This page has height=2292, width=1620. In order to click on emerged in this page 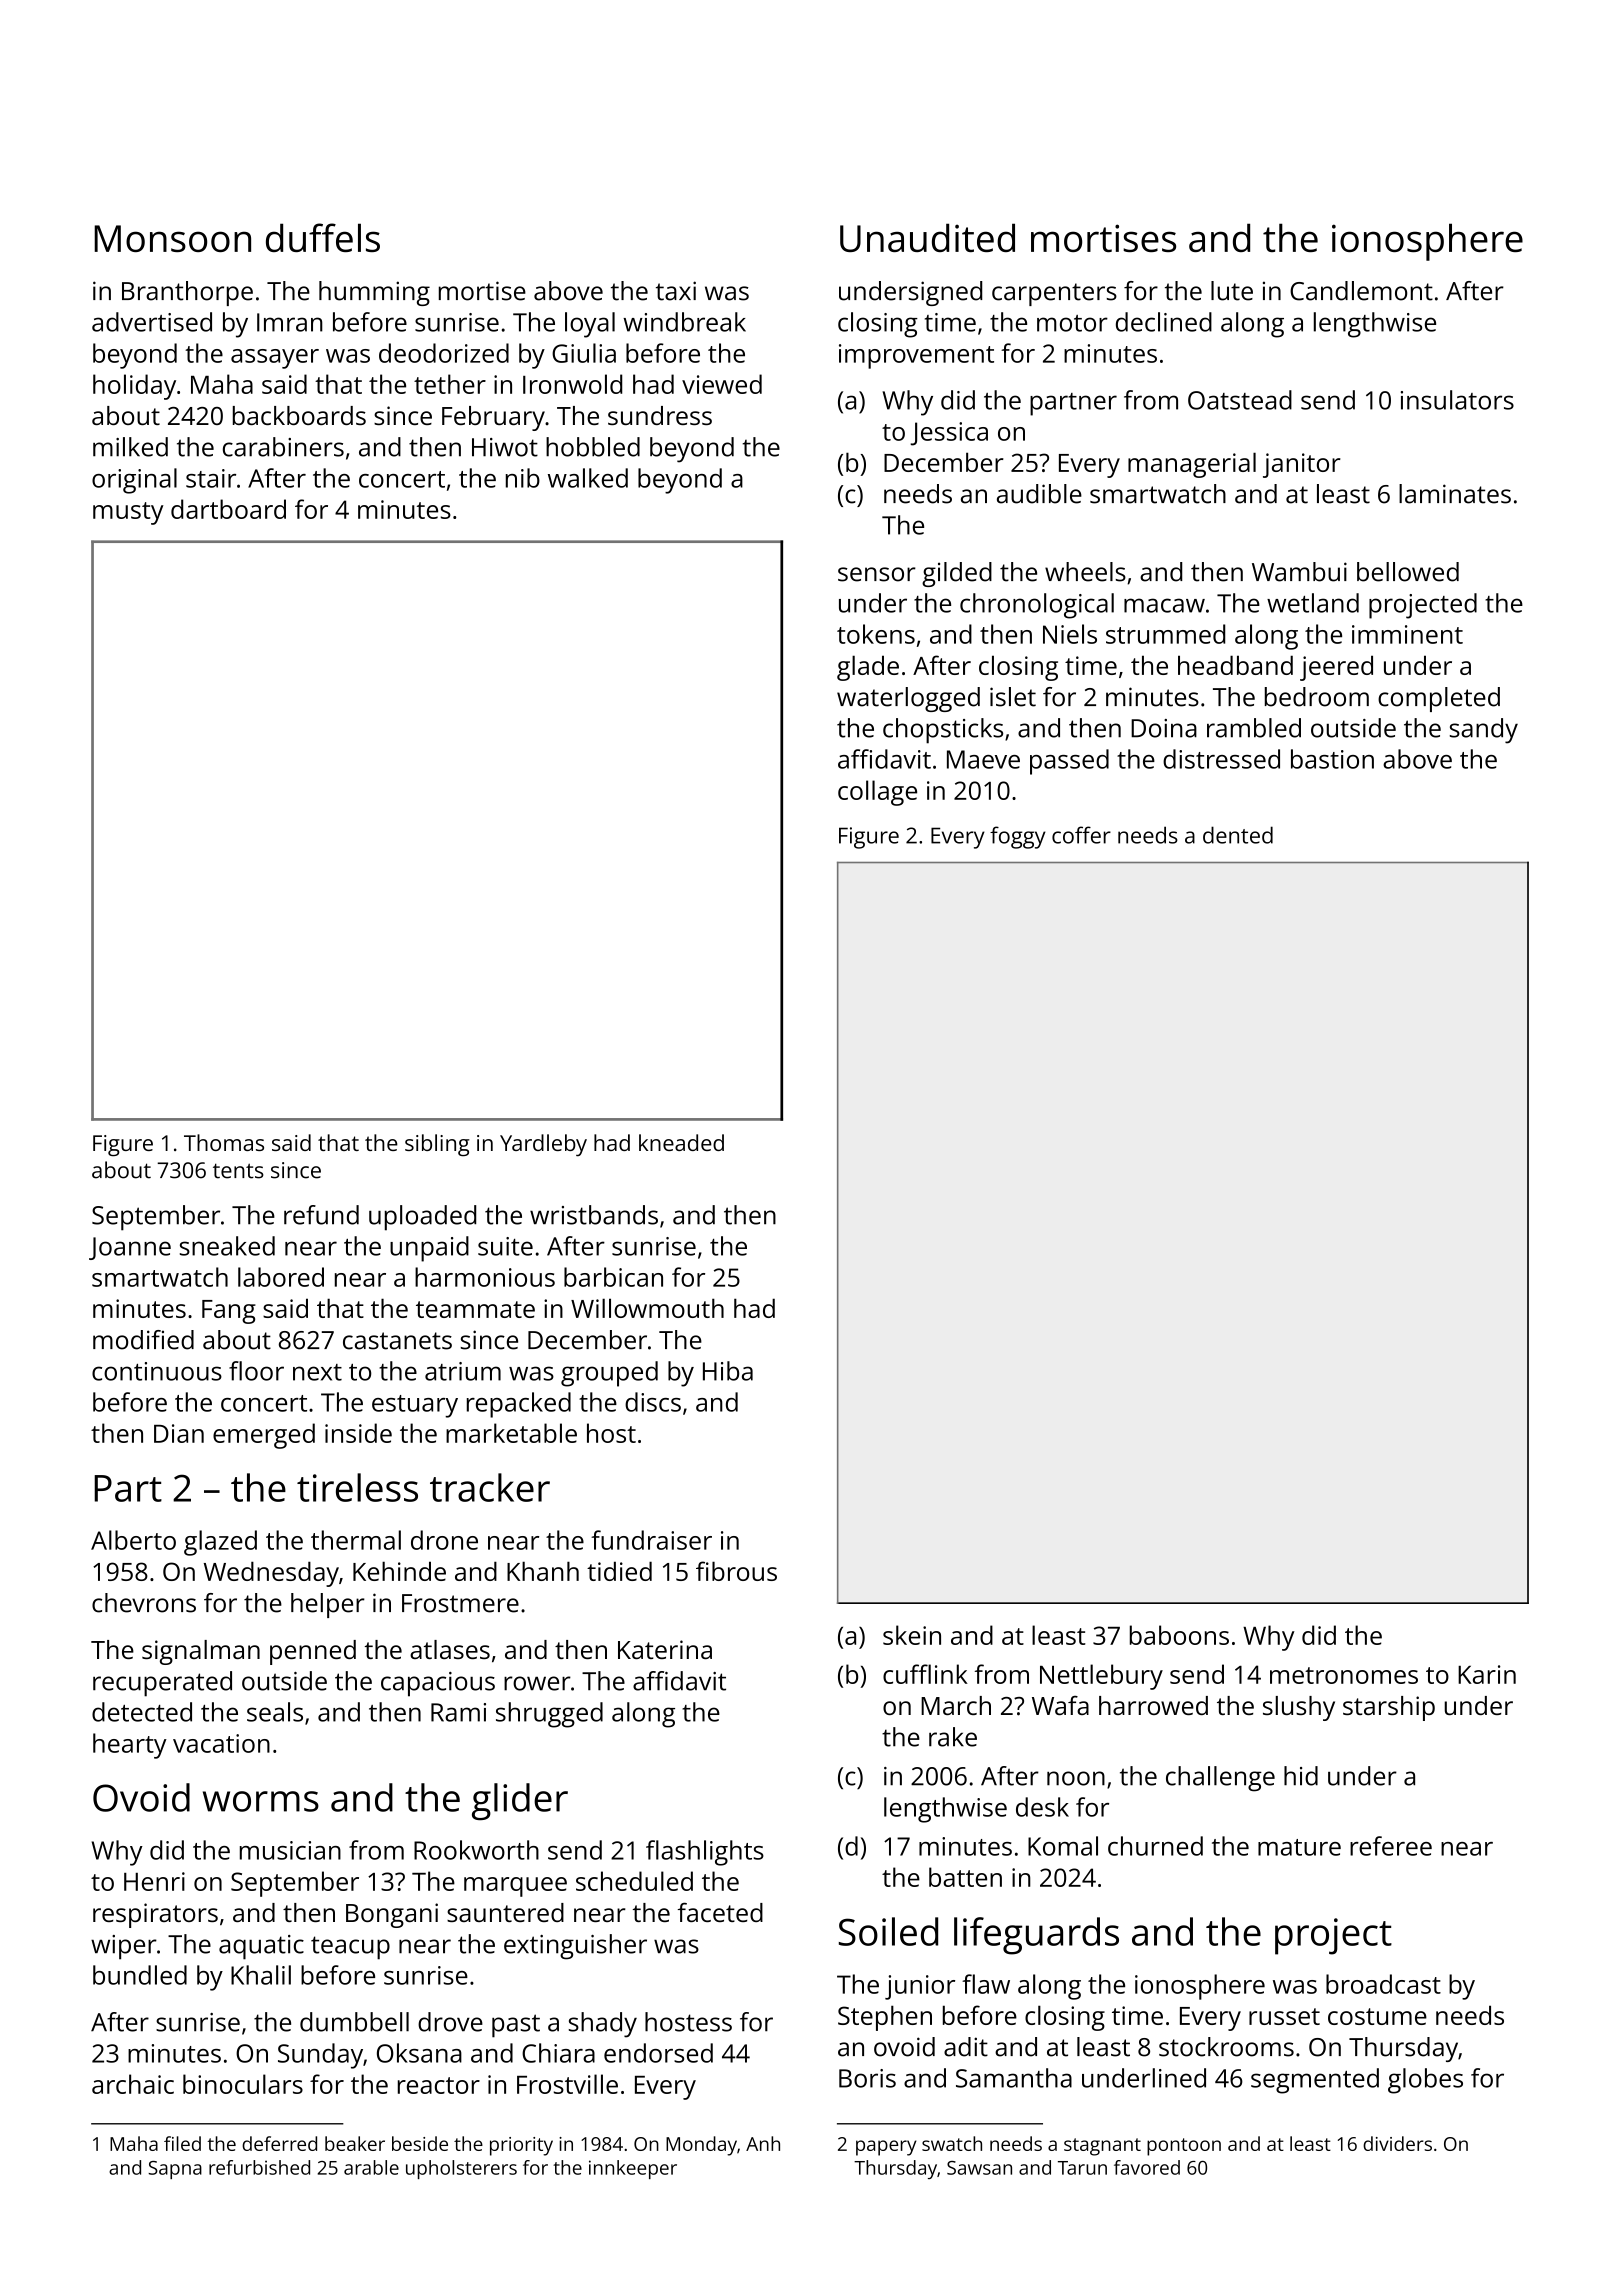, I will do `click(264, 1436)`.
